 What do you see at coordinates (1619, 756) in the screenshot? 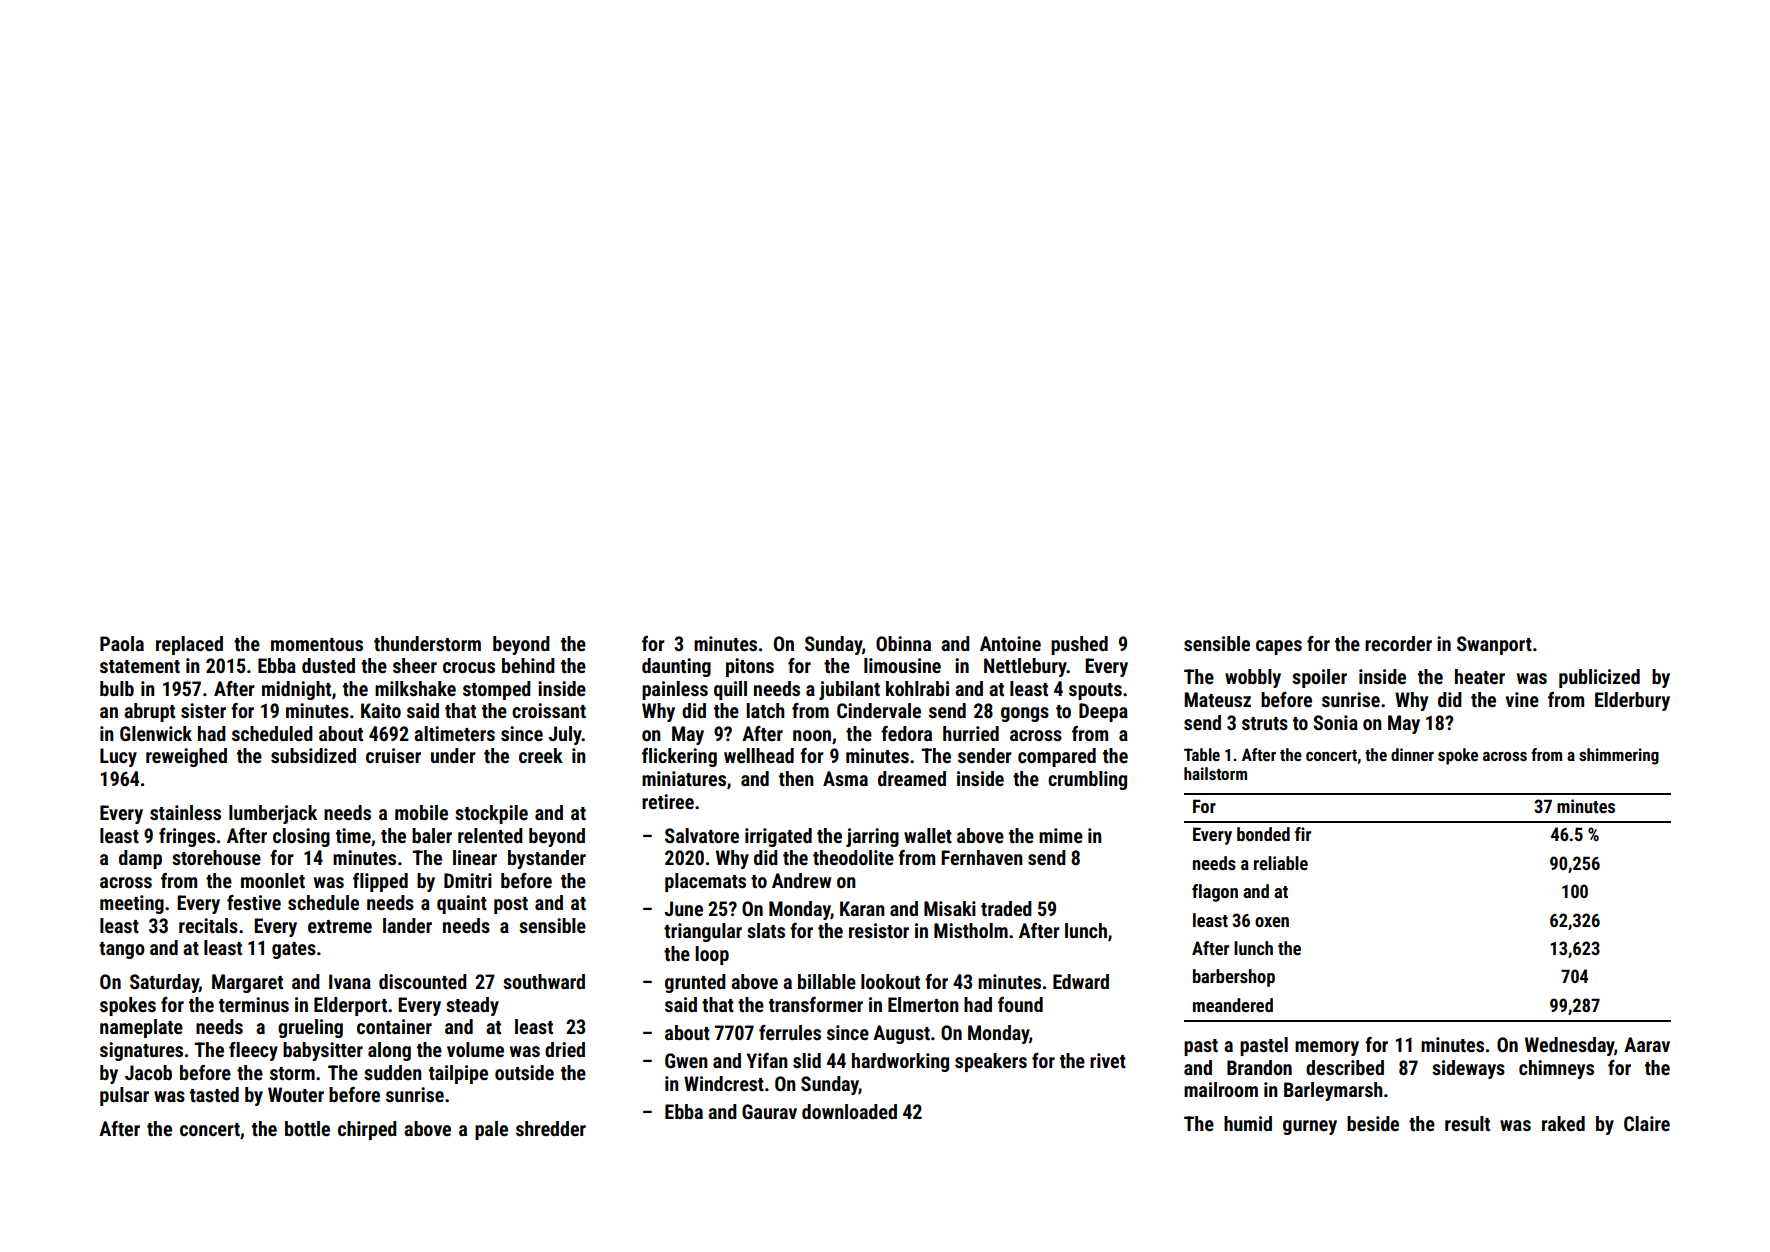
I see `shimmering` at bounding box center [1619, 756].
